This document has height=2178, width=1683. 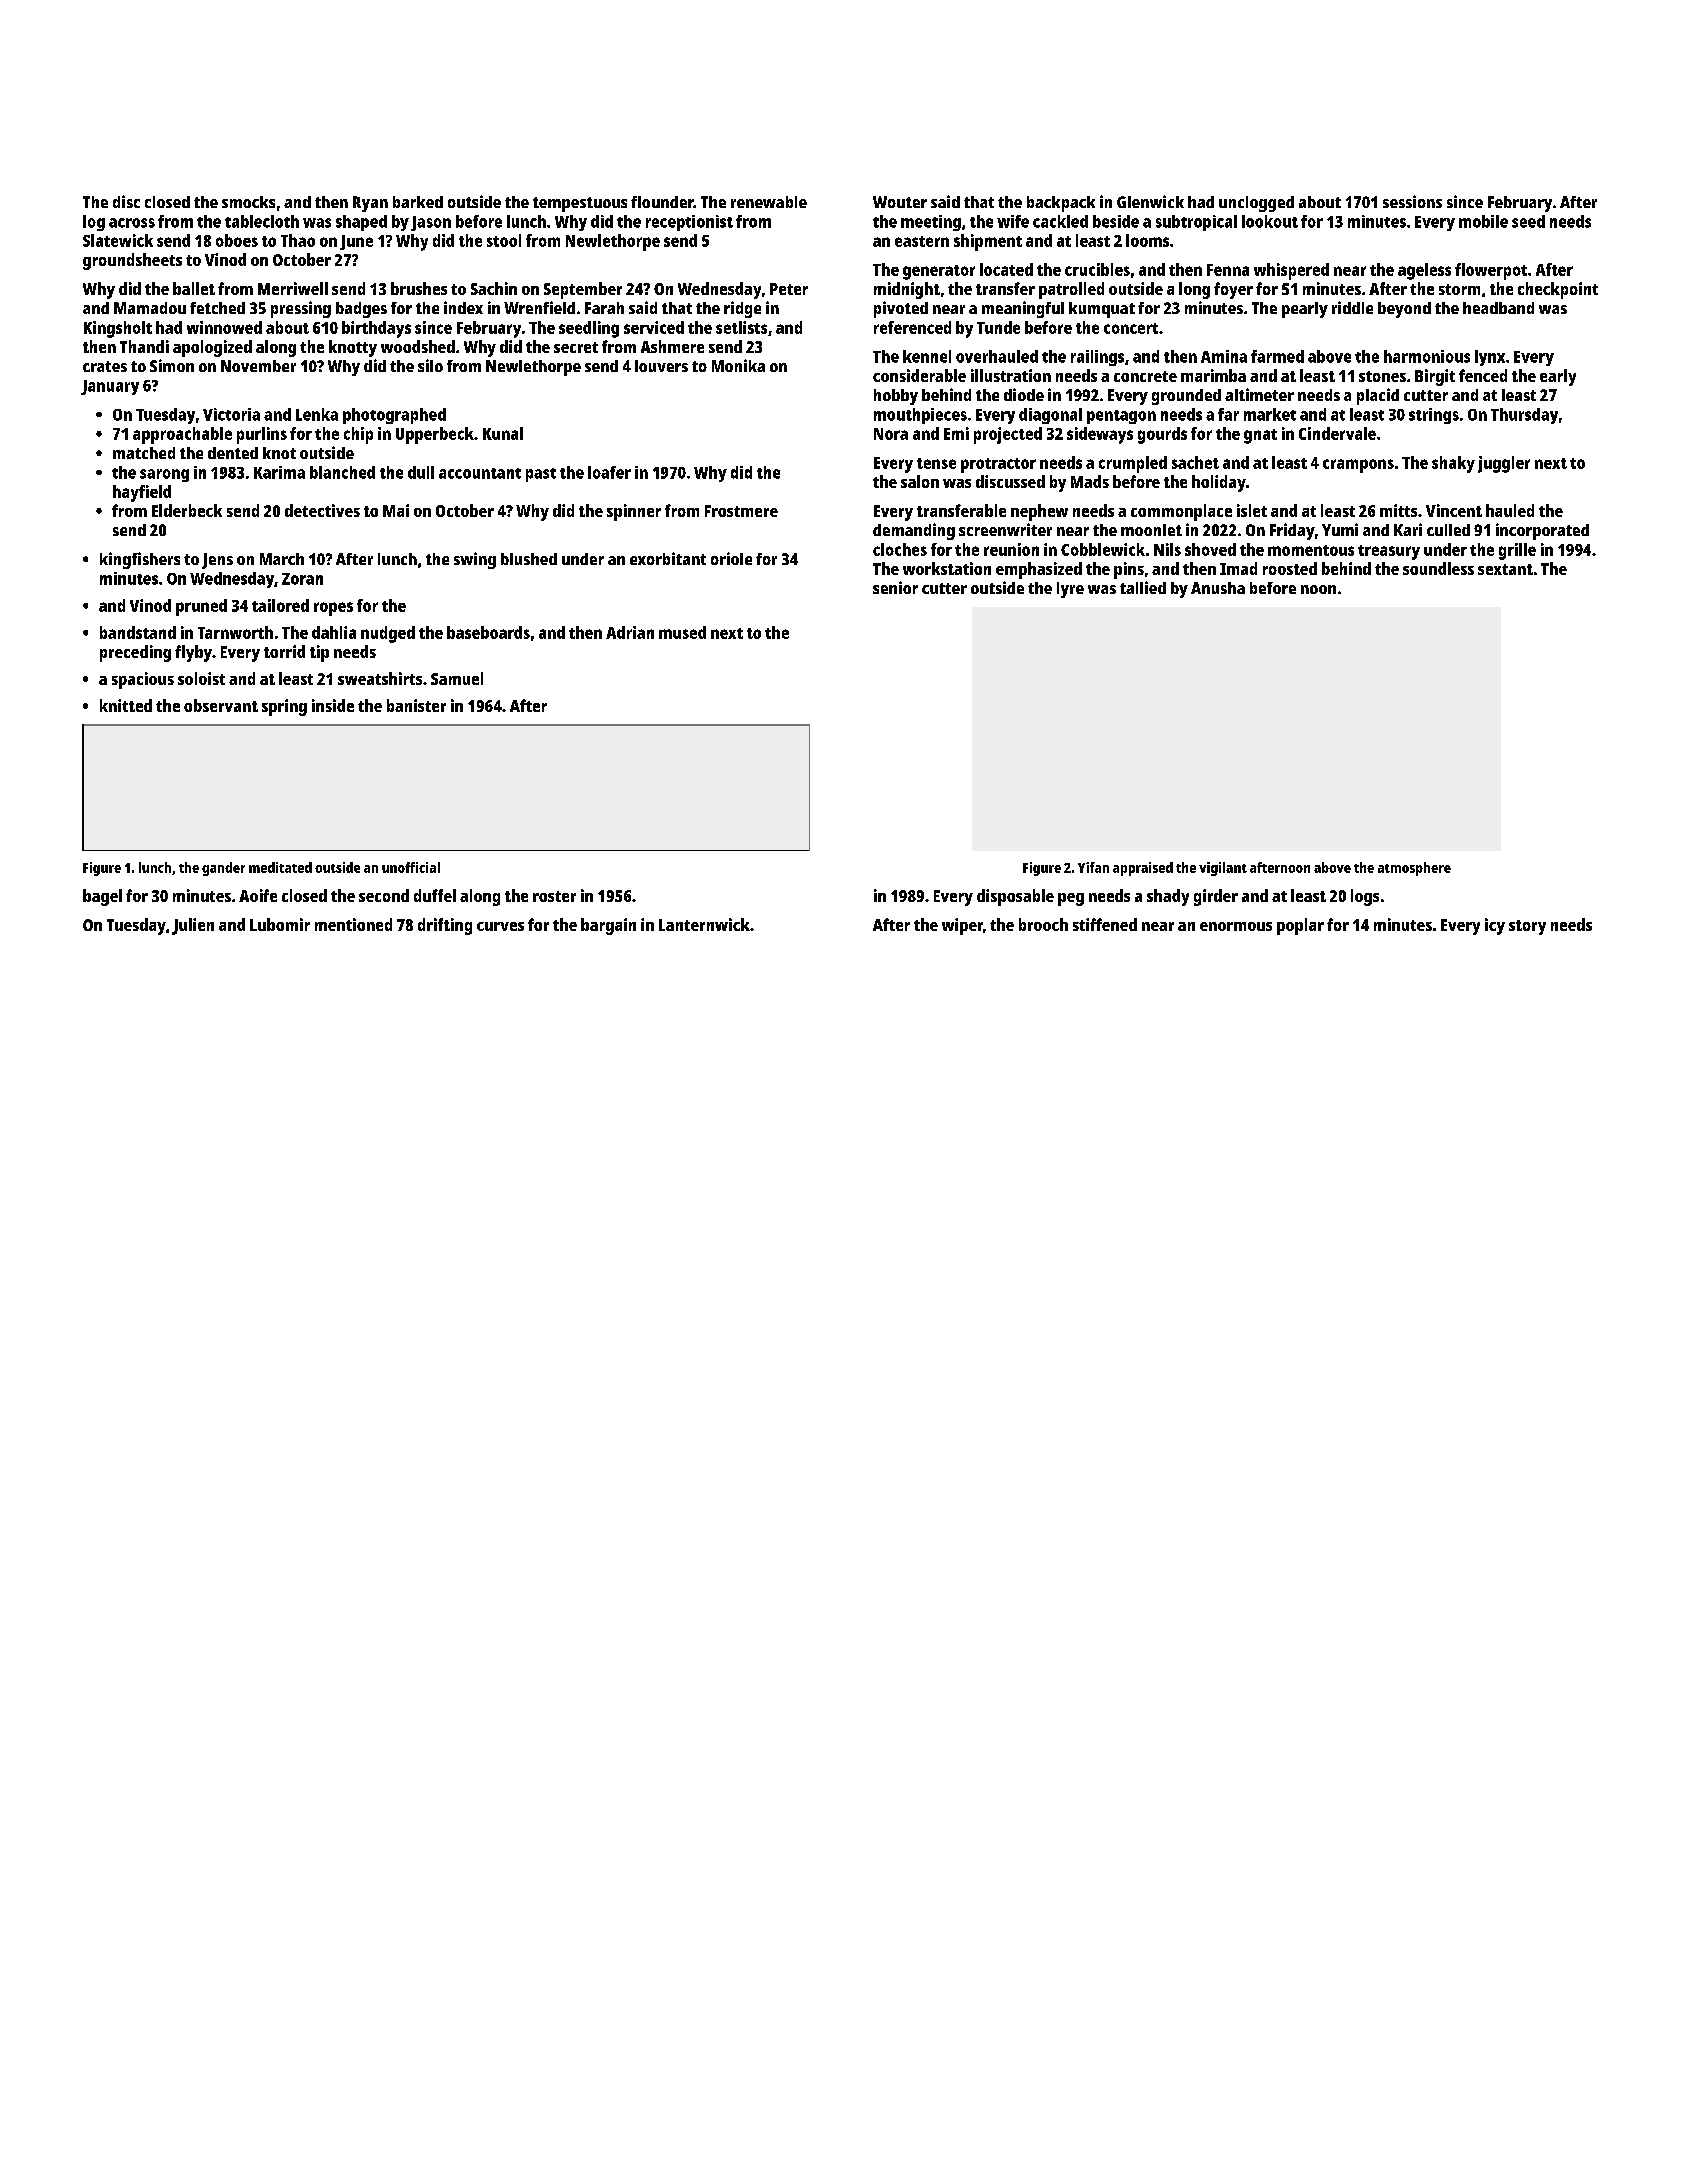 I want to click on unclogged, so click(x=1256, y=204).
